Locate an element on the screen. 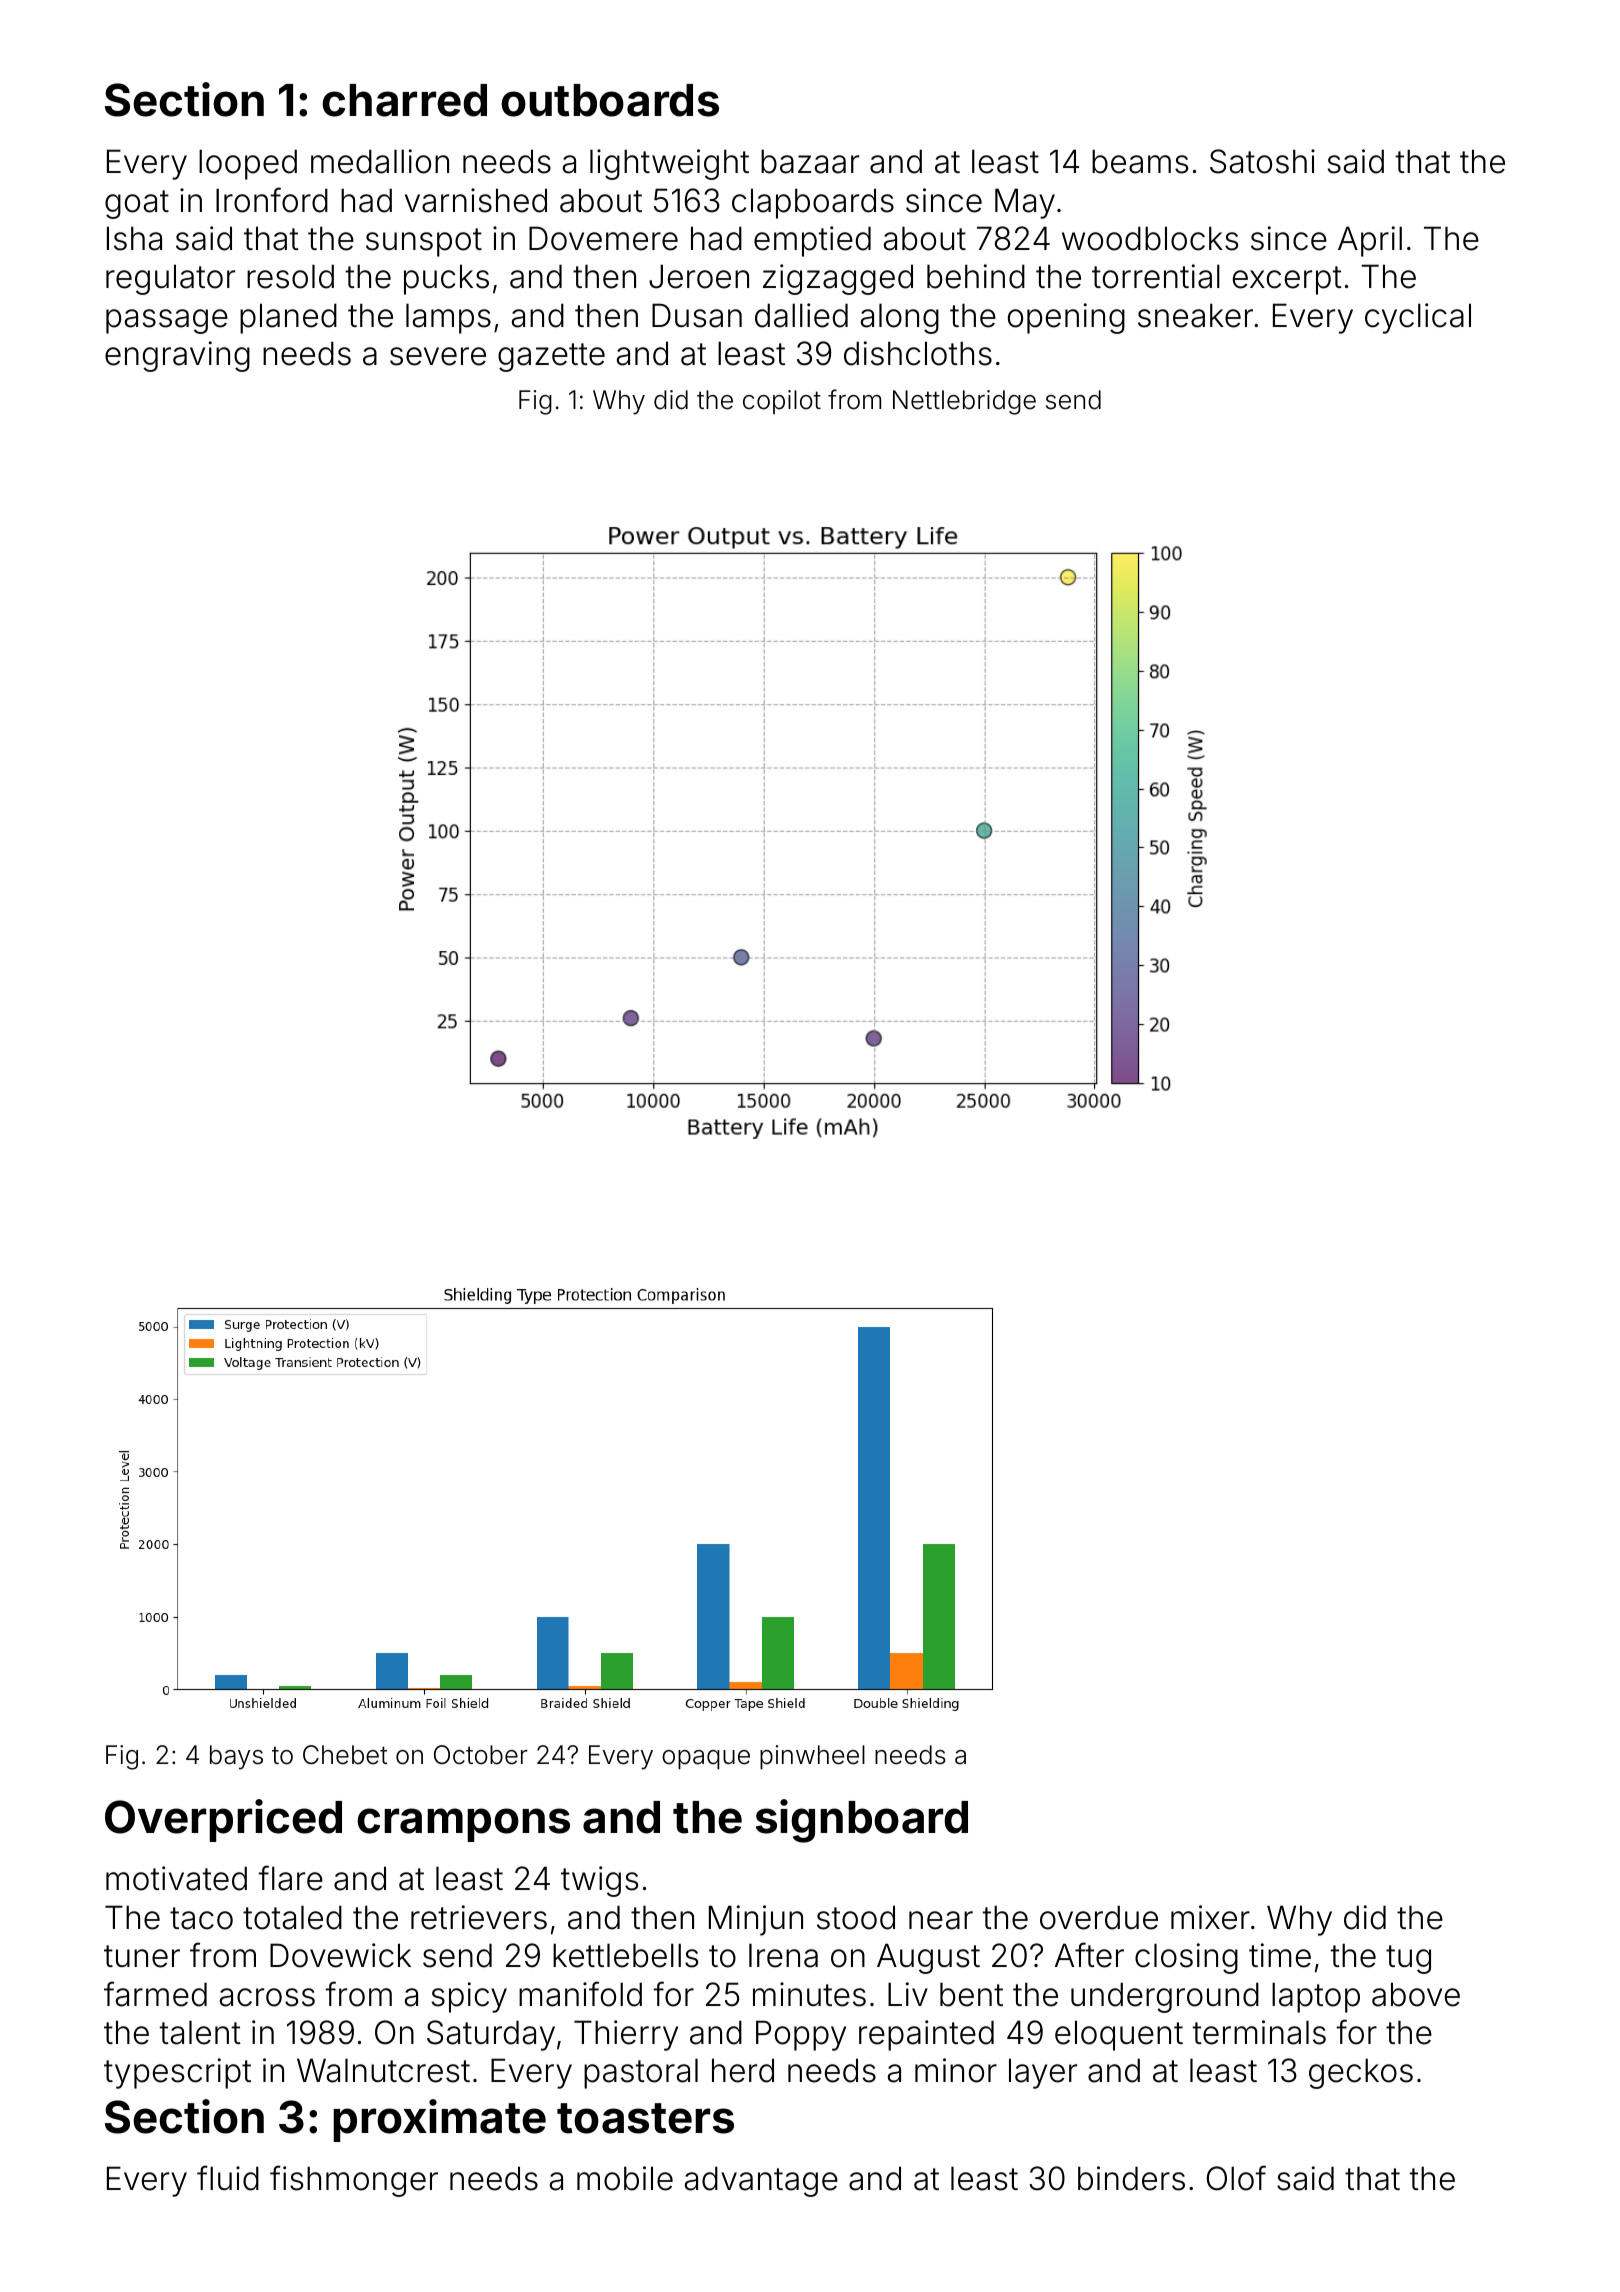 The image size is (1620, 2292). retrievers is located at coordinates (479, 1917).
